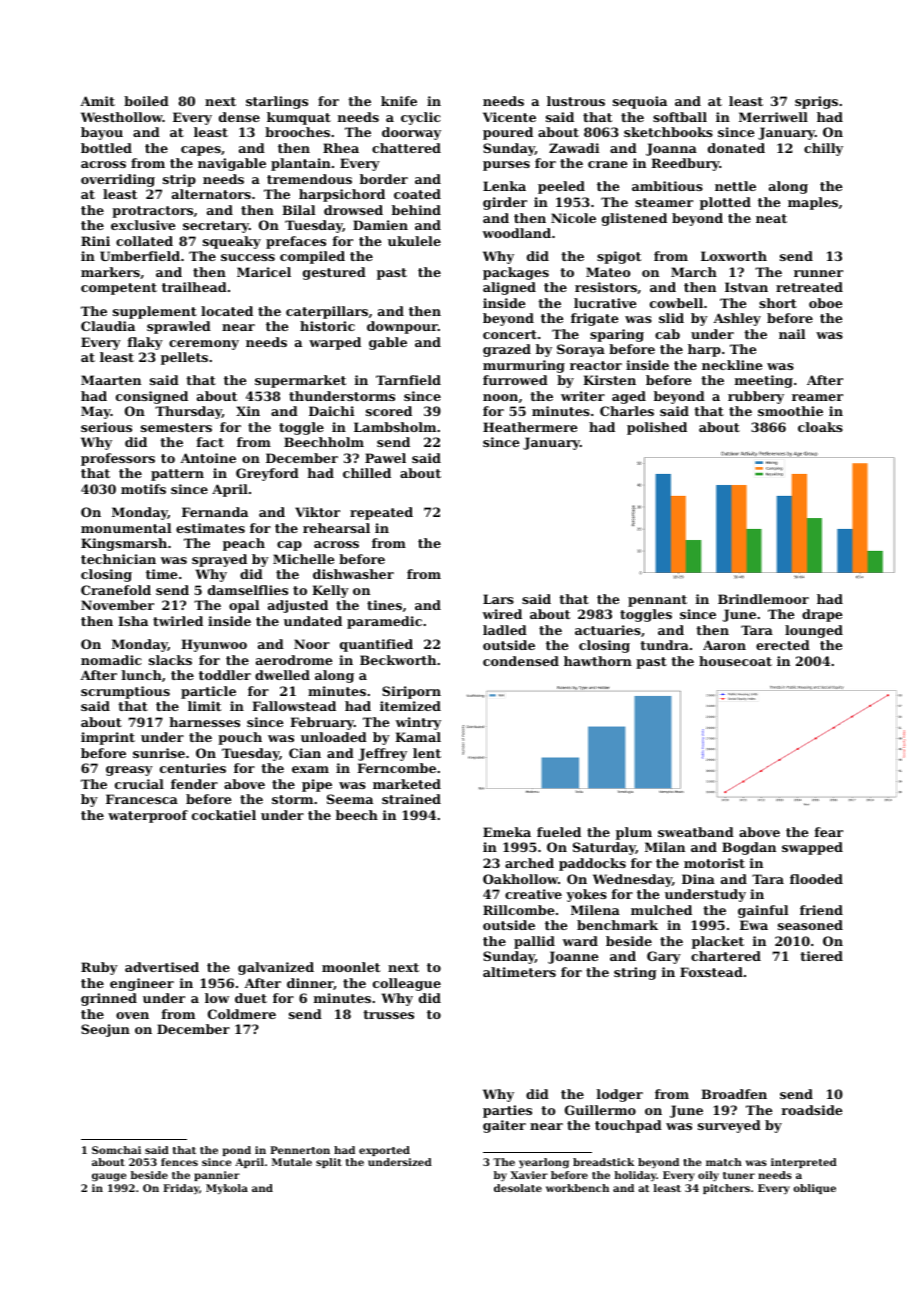 This page has height=1308, width=924. I want to click on knife, so click(399, 101).
